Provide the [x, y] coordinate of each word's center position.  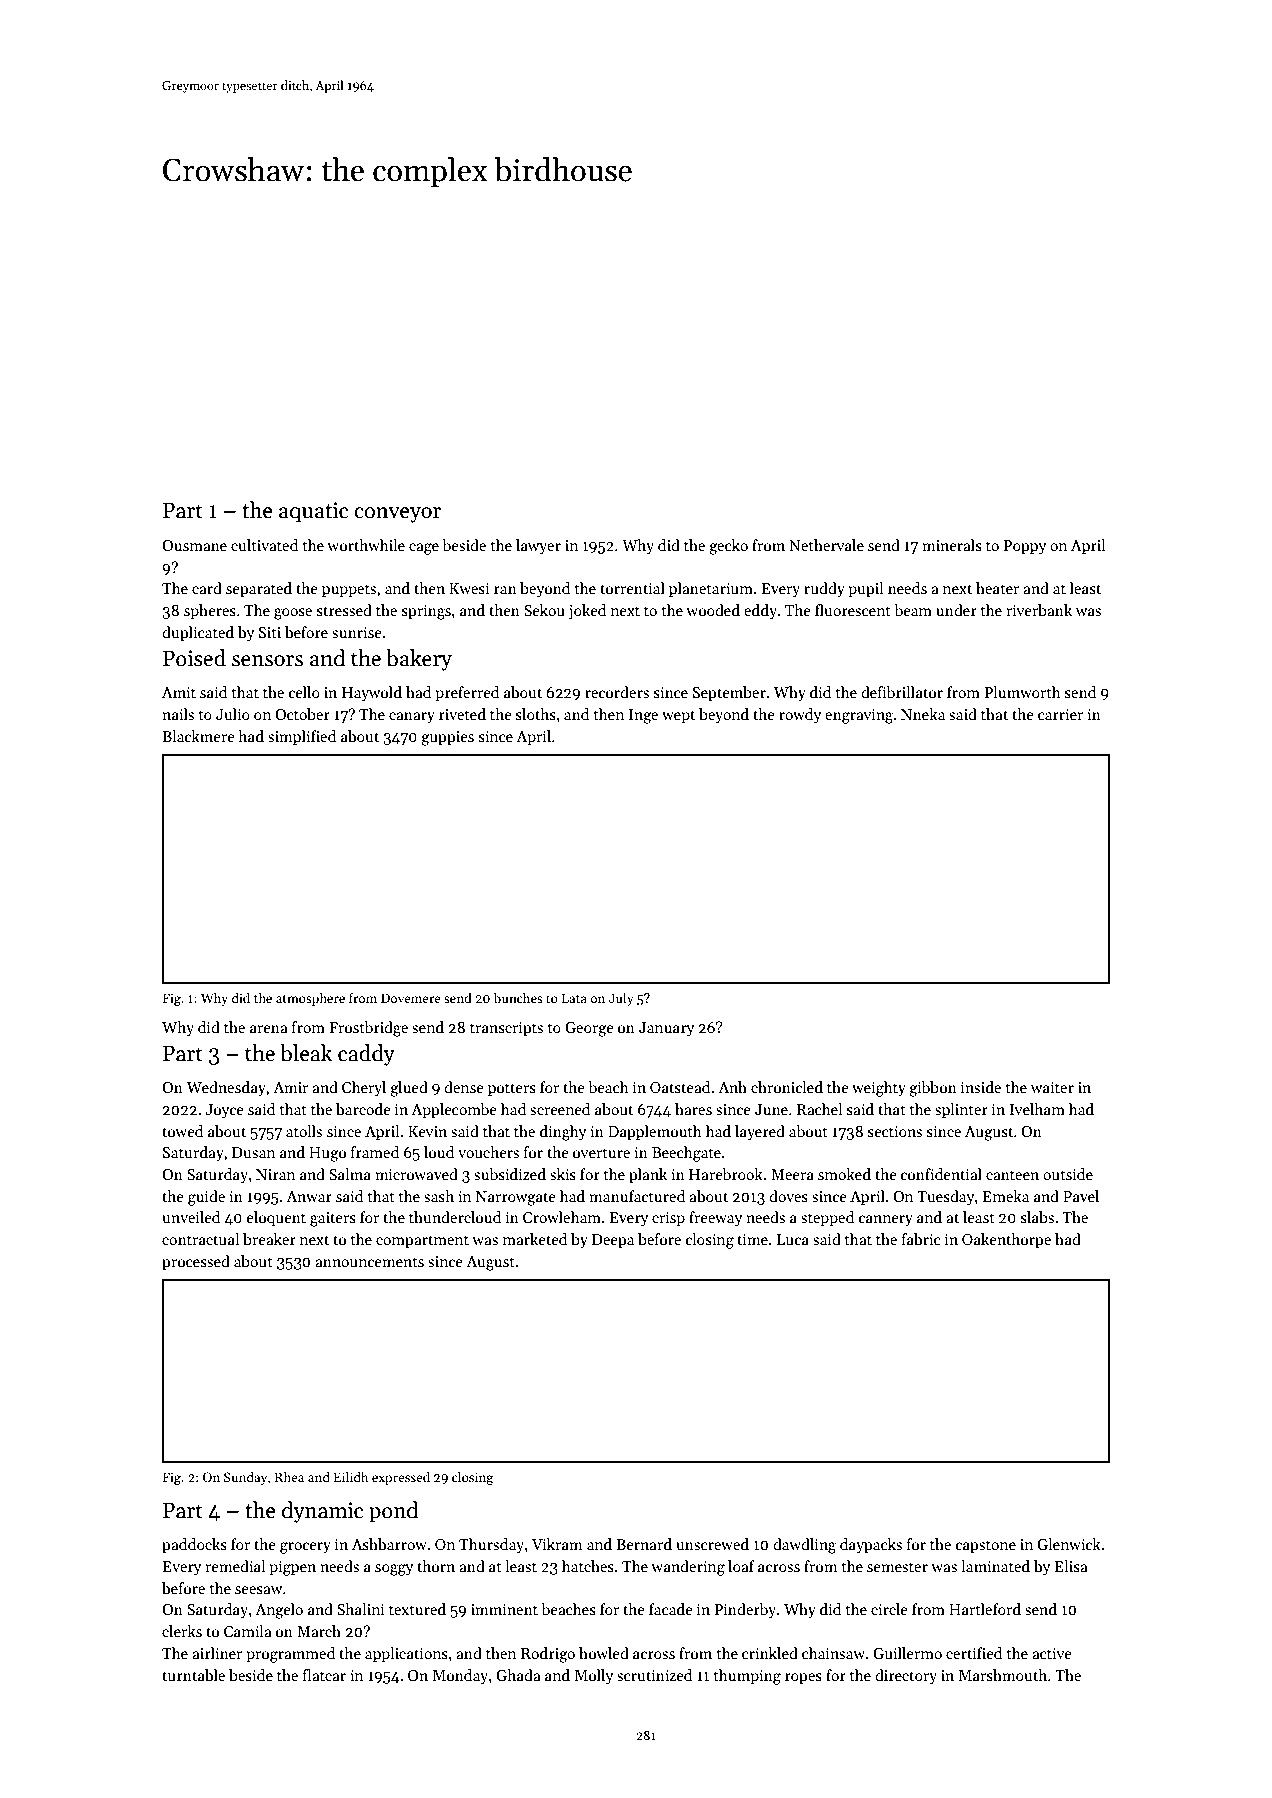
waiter [1052, 1087]
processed [196, 1262]
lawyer [538, 546]
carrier [1060, 714]
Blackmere [198, 736]
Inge [643, 716]
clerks [182, 1631]
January [667, 1029]
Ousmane [194, 545]
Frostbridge [368, 1029]
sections [895, 1131]
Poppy [1025, 547]
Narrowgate [516, 1198]
